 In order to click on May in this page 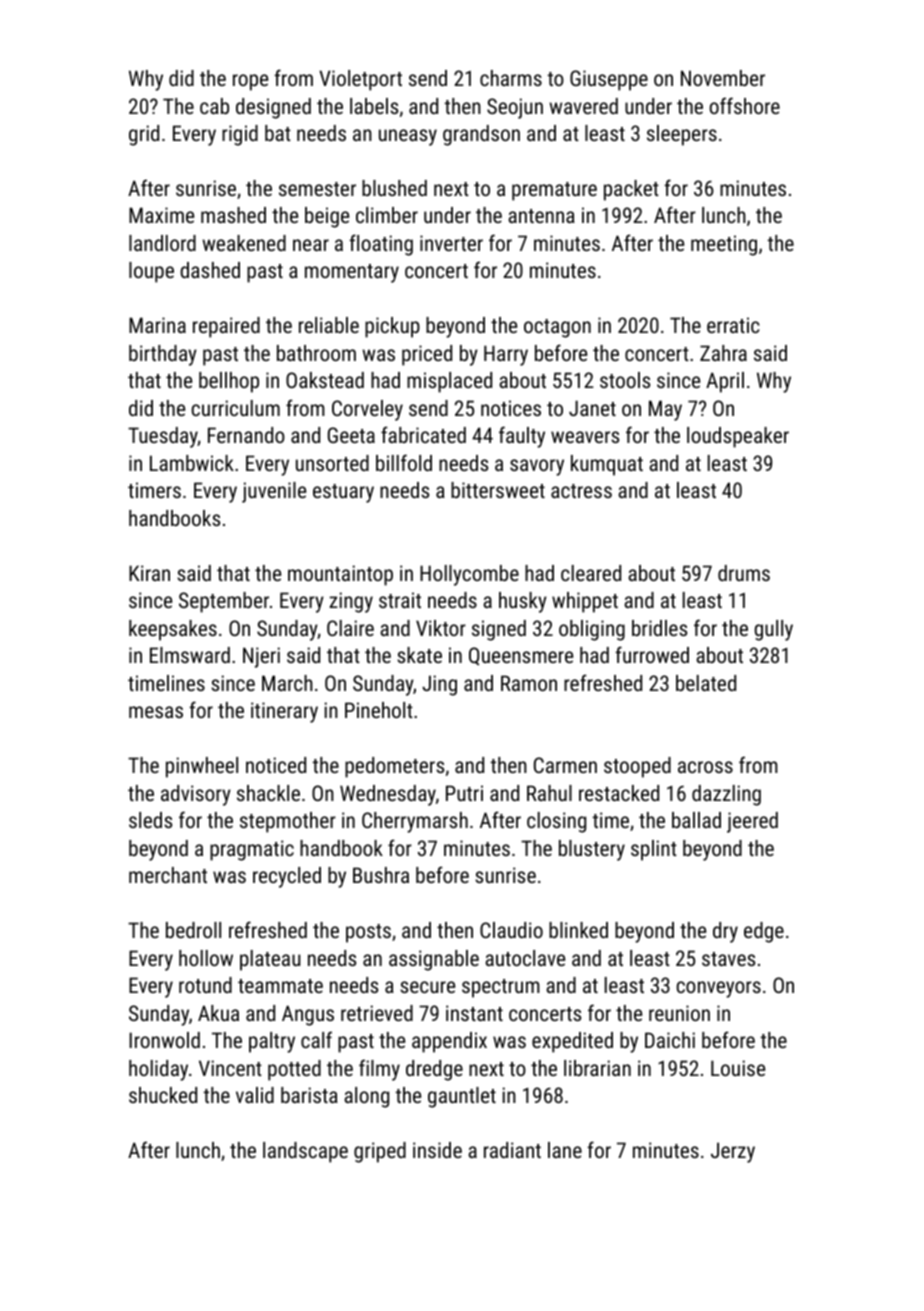, I will do `click(665, 410)`.
